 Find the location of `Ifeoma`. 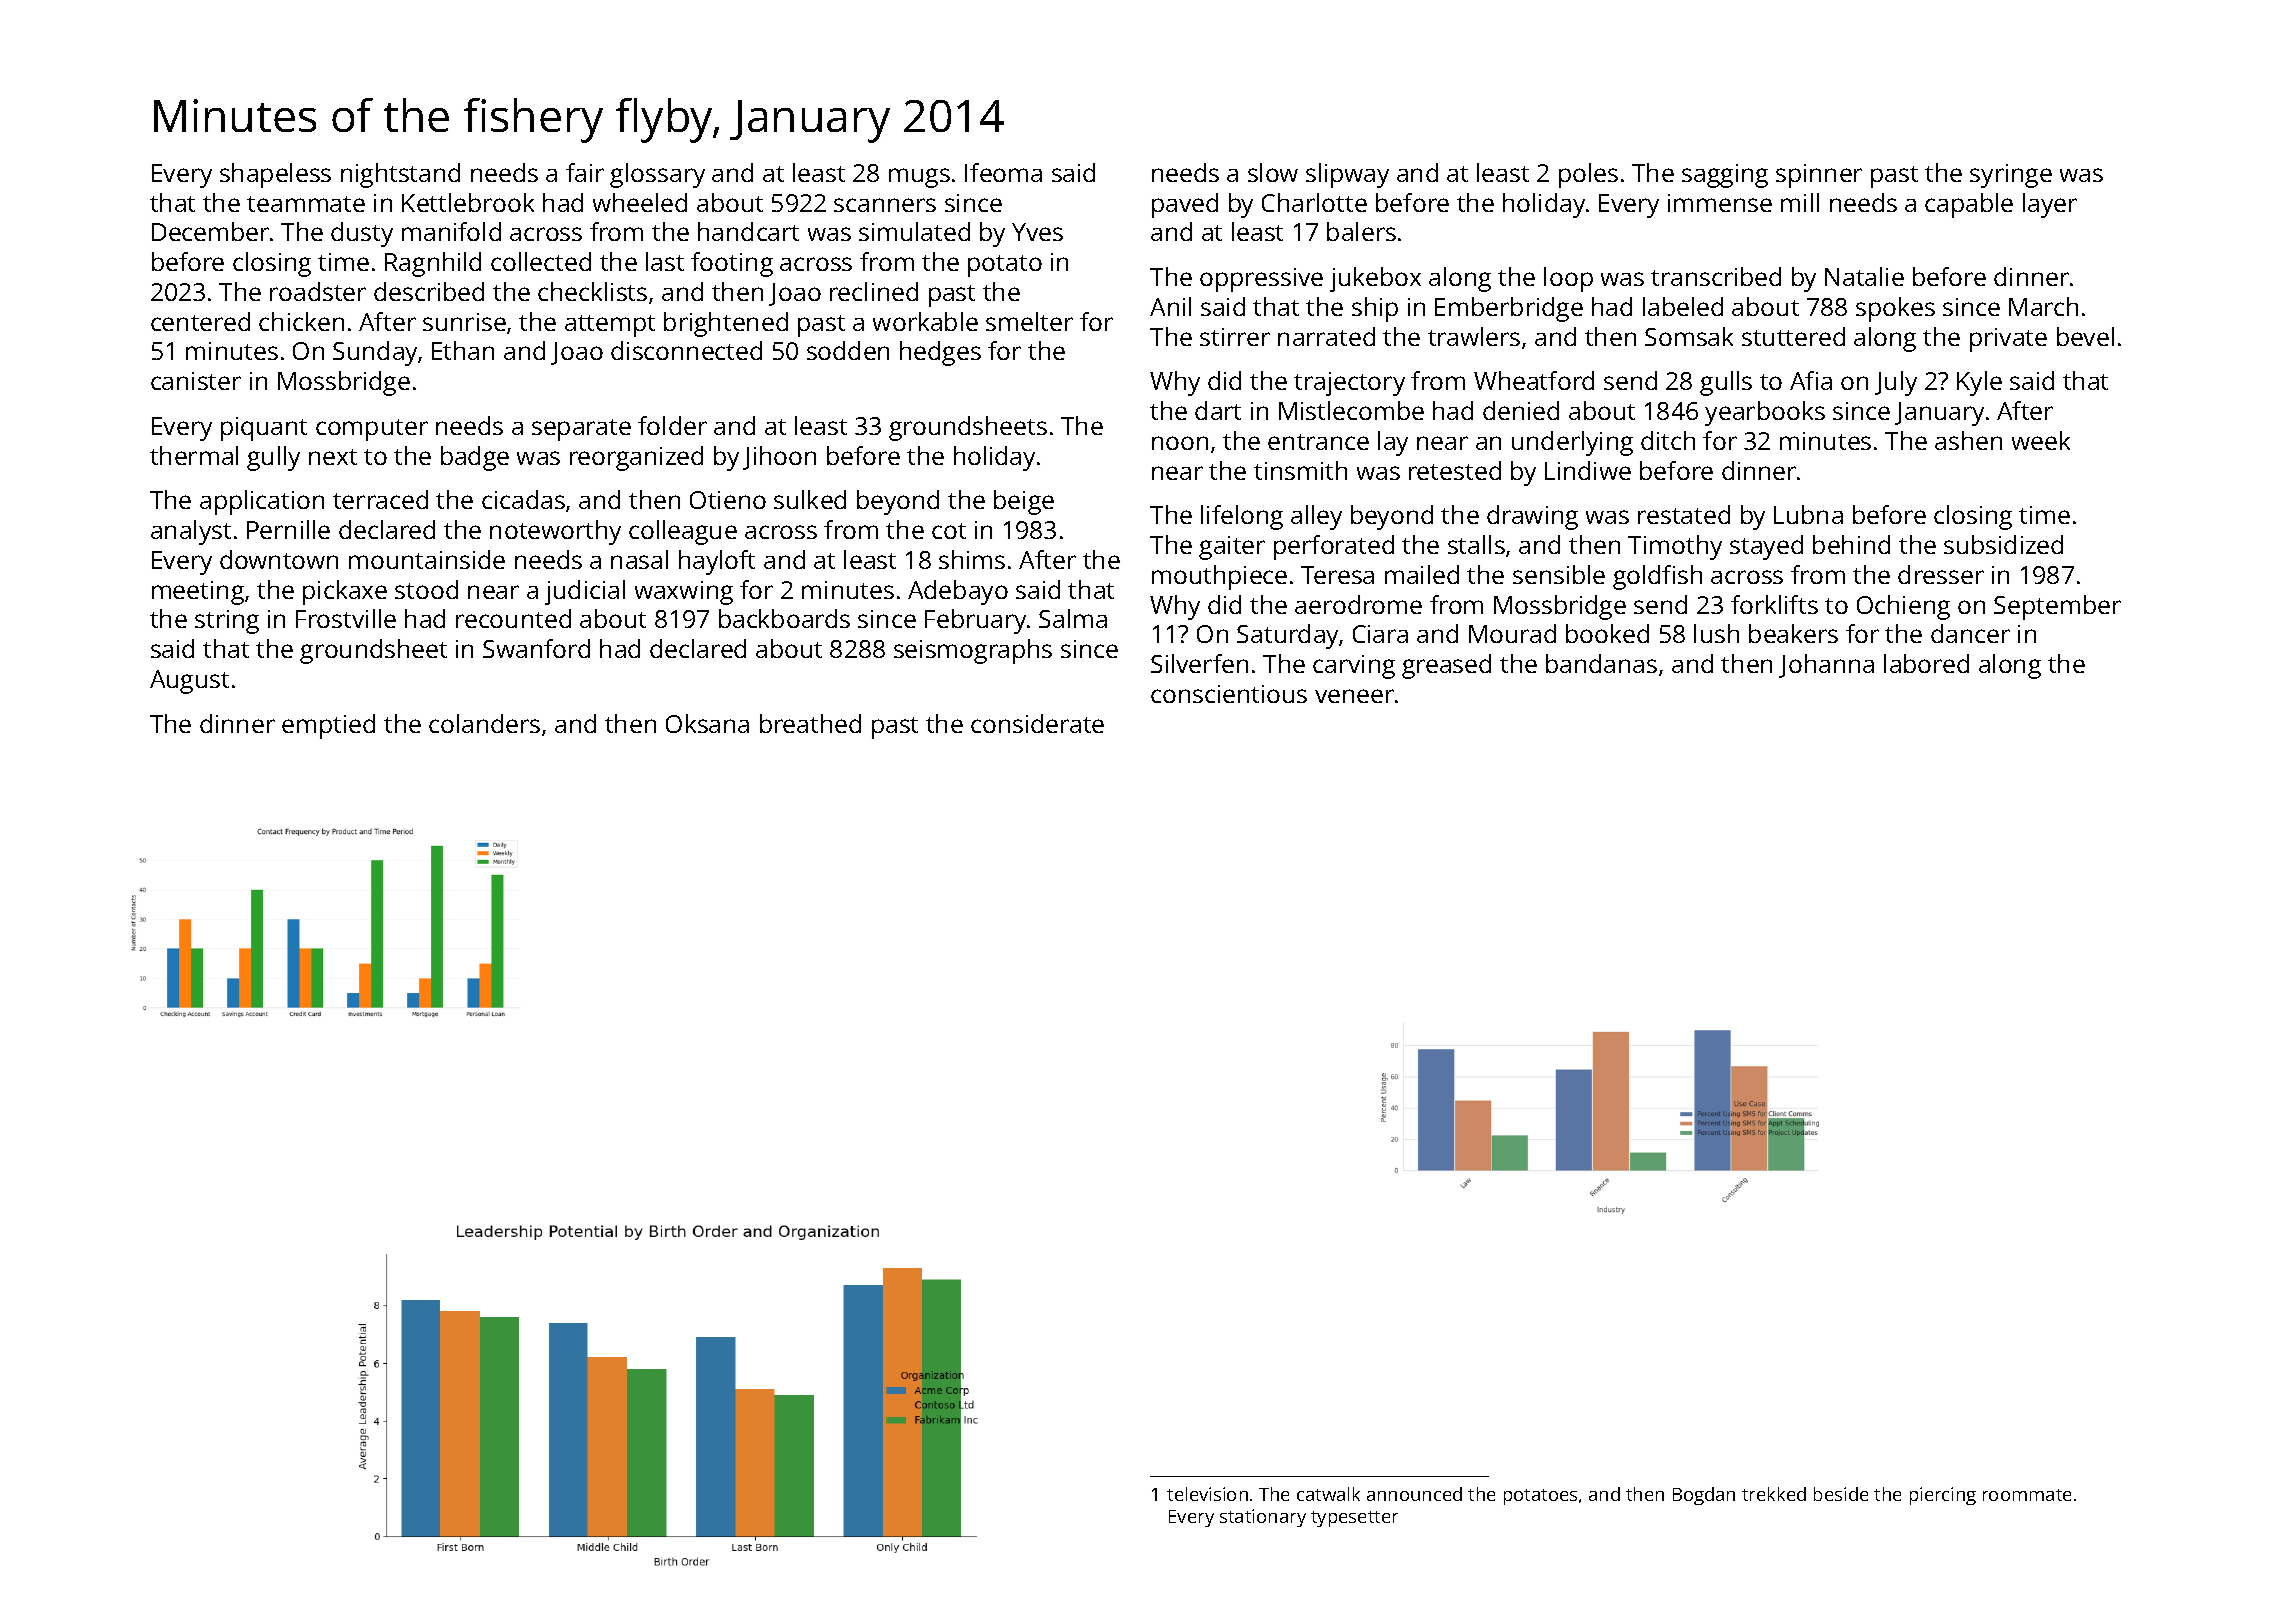

Ifeoma is located at coordinates (1003, 172).
